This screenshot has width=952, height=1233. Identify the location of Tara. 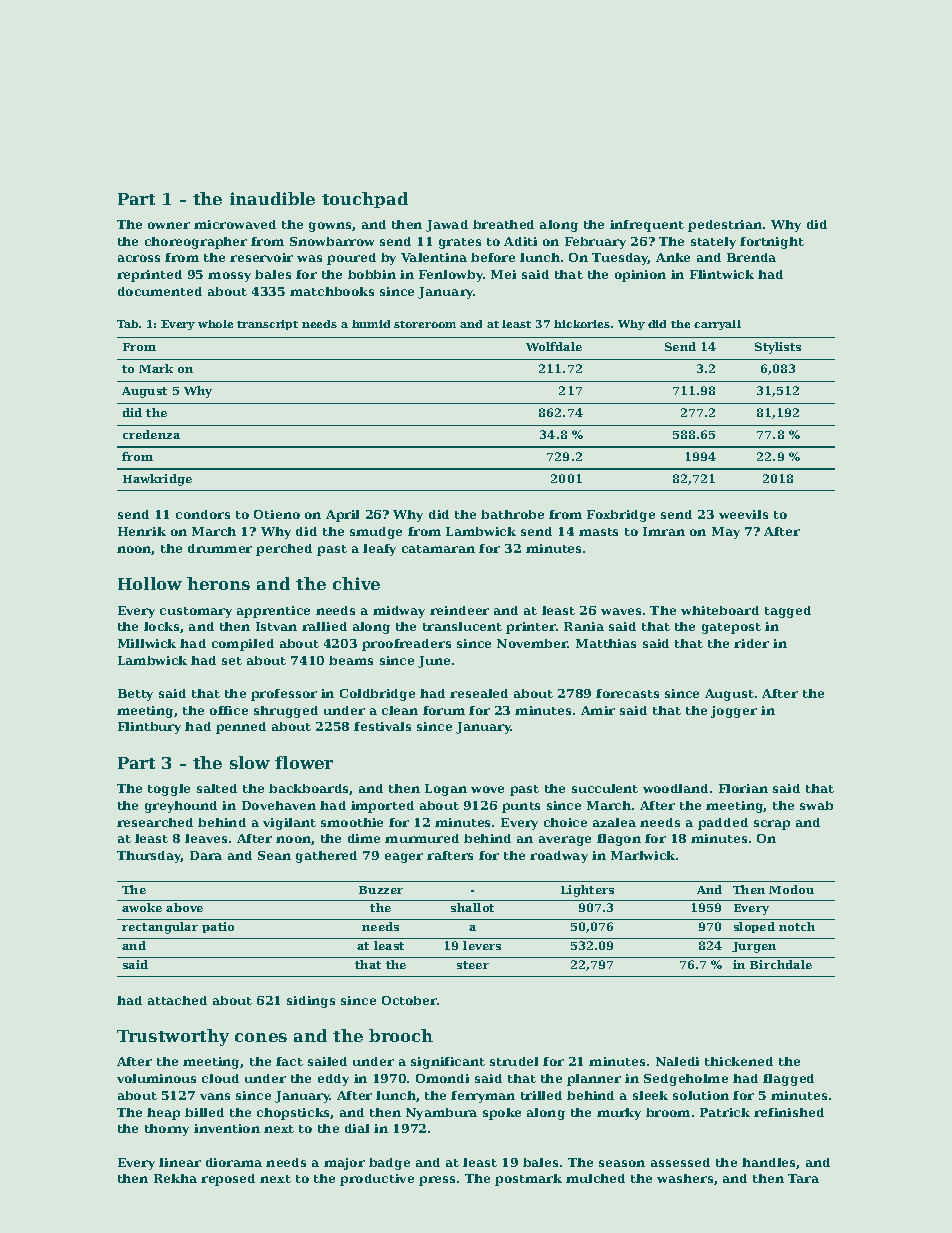
(803, 1178).
